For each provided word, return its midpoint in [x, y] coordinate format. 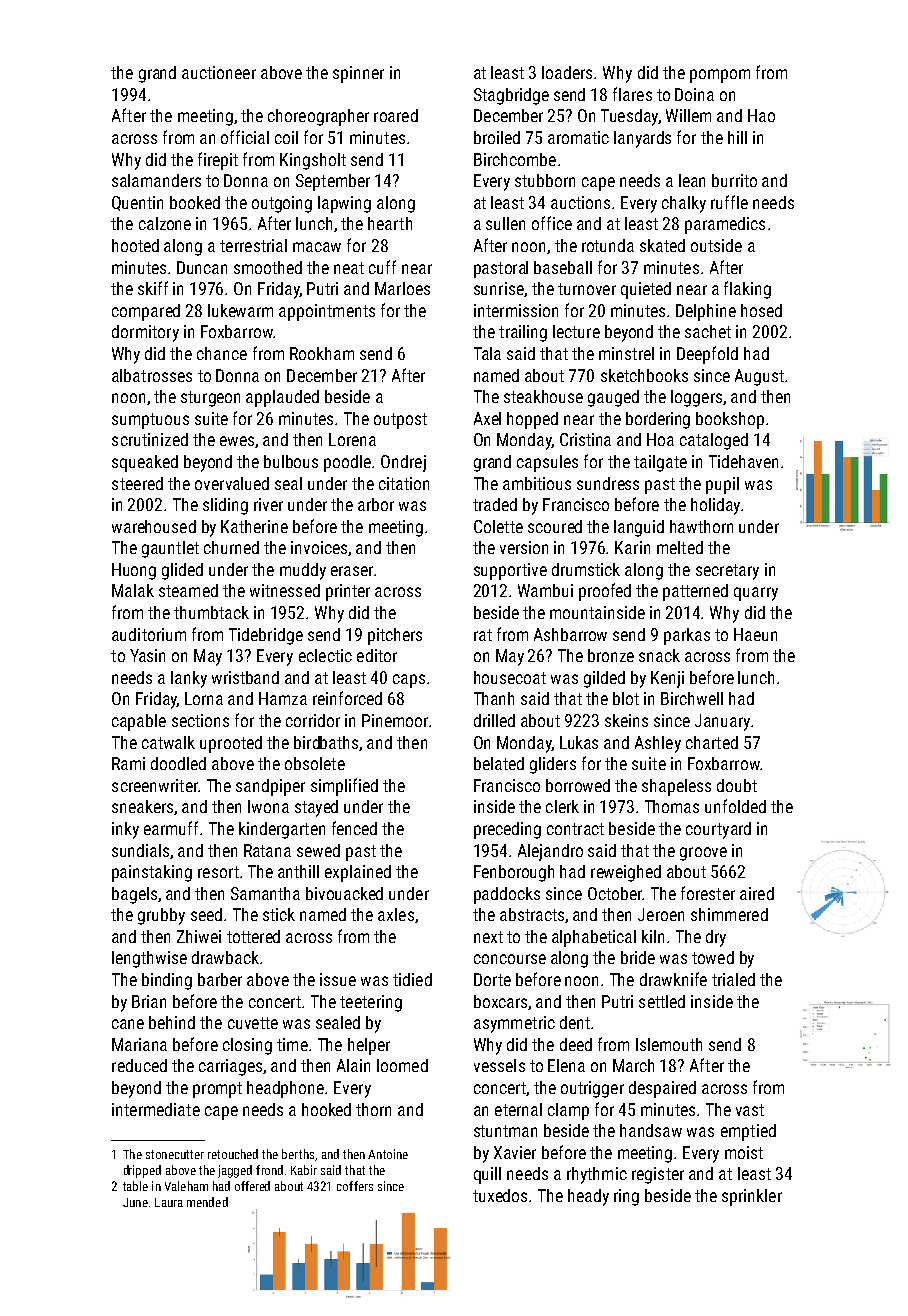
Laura [169, 1202]
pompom [720, 76]
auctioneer [219, 72]
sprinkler [752, 1197]
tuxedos [500, 1195]
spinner [358, 74]
